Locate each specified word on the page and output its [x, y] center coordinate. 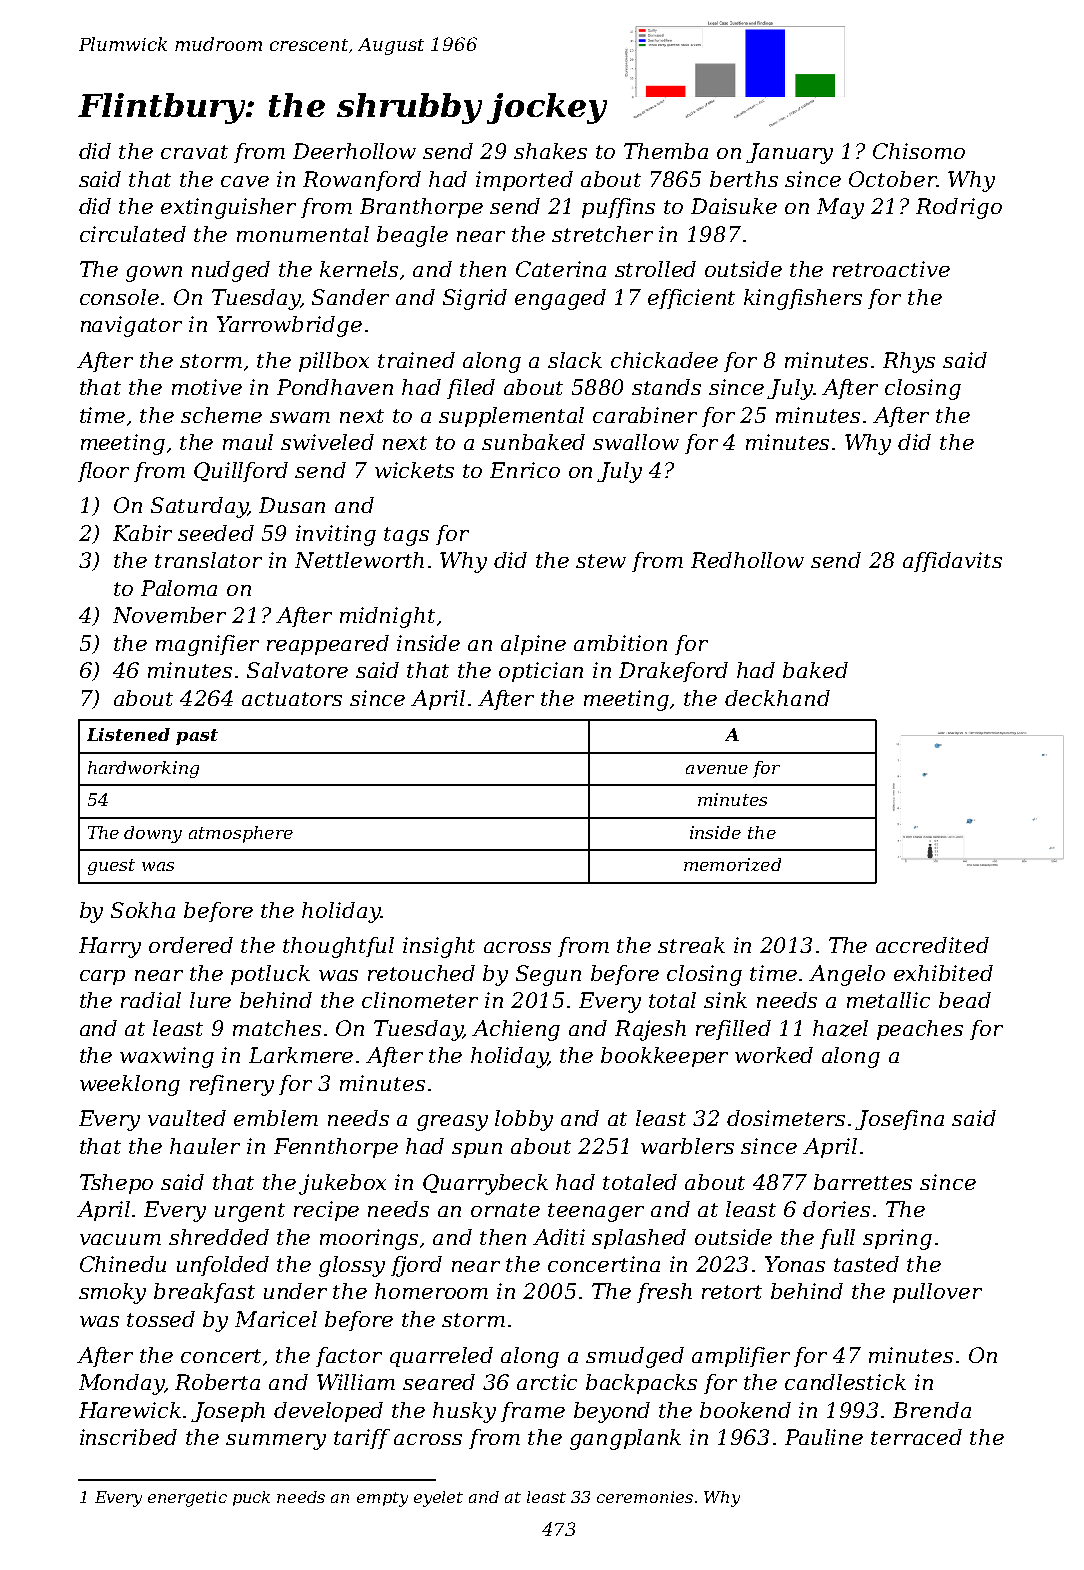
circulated [133, 234]
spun [477, 1150]
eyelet [438, 1499]
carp [102, 977]
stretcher [602, 234]
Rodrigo [959, 208]
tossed [161, 1319]
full [837, 1239]
